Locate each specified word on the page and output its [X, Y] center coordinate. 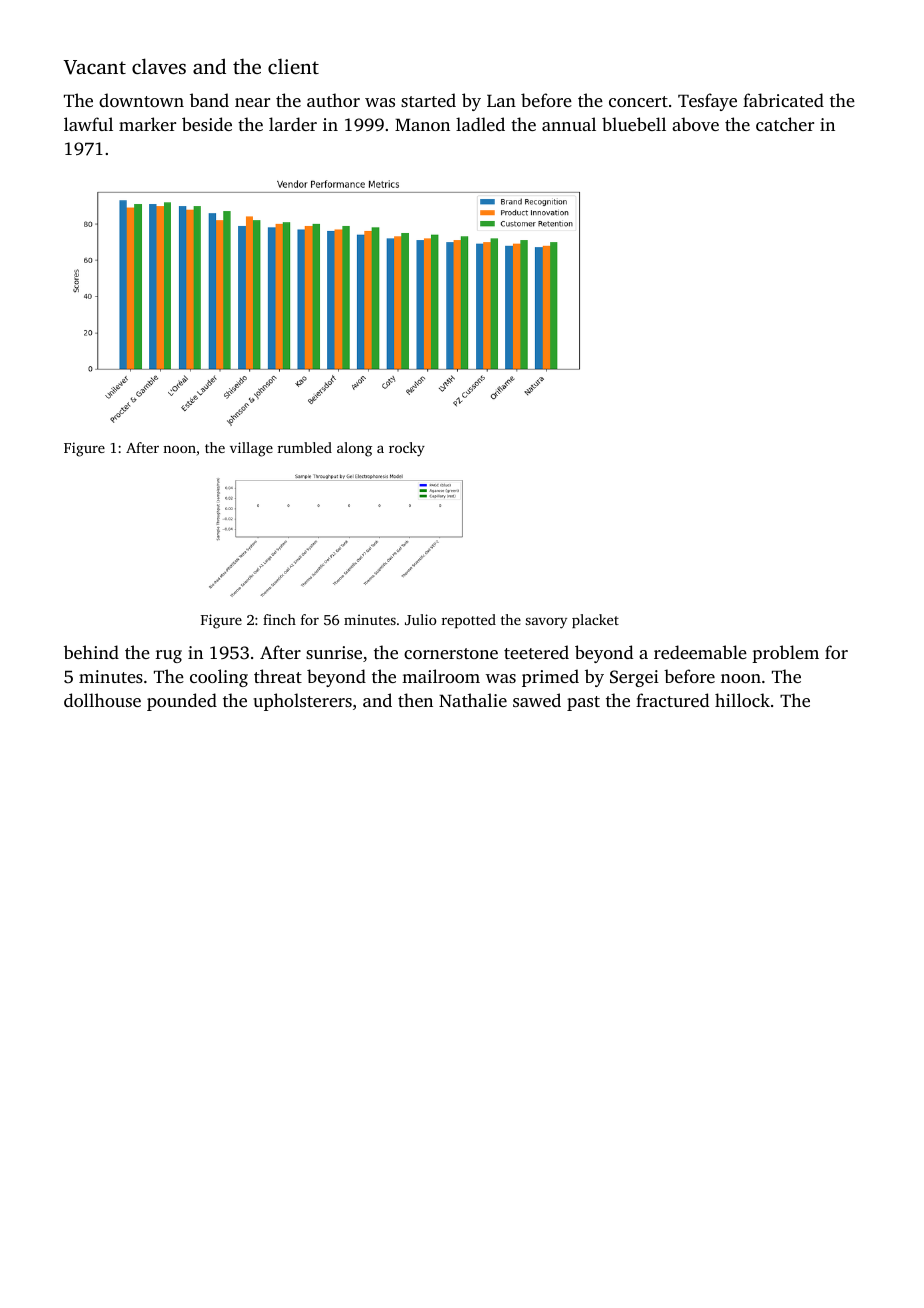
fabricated [783, 100]
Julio [421, 619]
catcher [785, 124]
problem [785, 654]
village [251, 449]
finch [279, 619]
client [293, 66]
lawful [88, 124]
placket [595, 621]
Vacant [94, 67]
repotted [469, 621]
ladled [480, 124]
